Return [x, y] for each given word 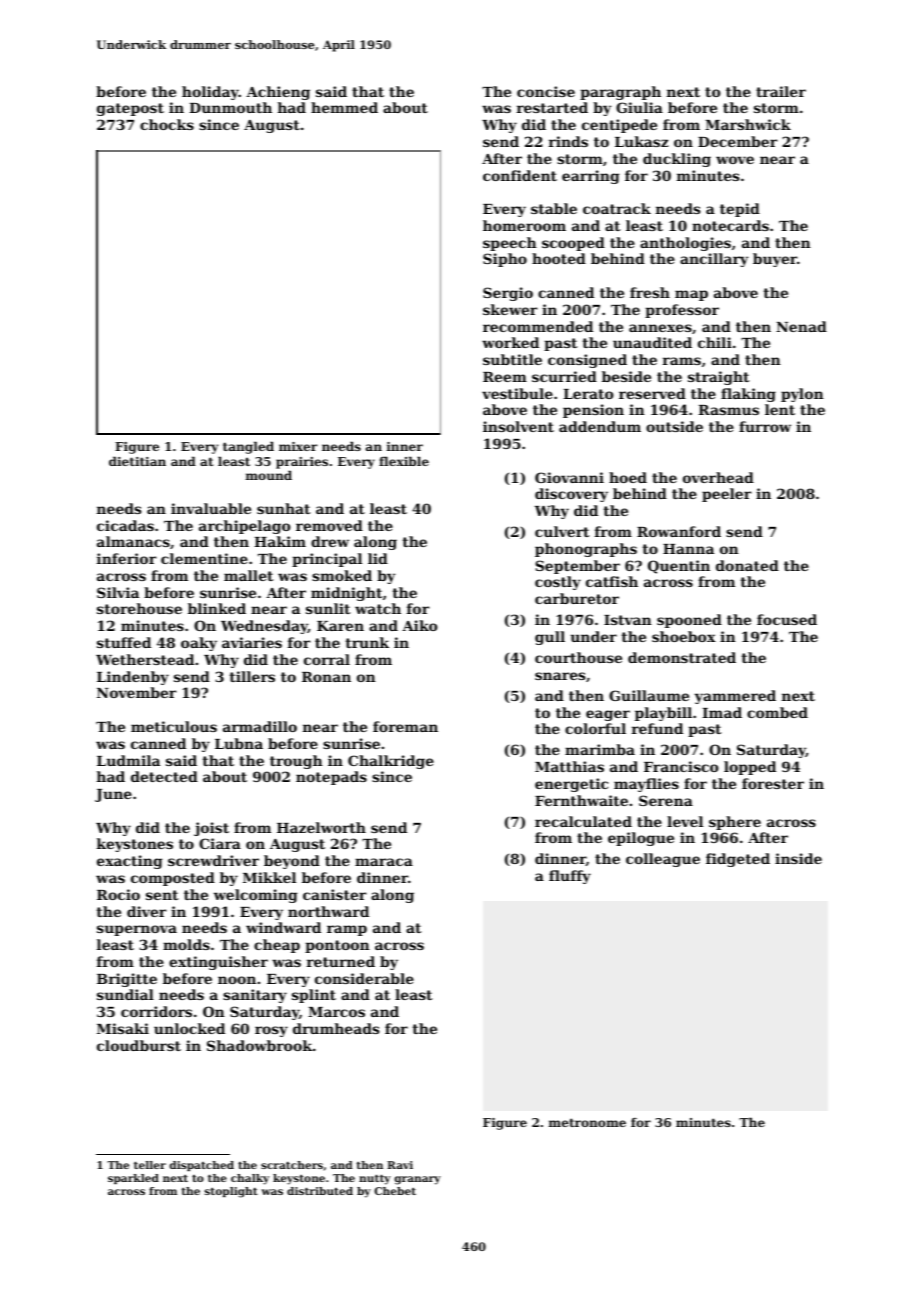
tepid [740, 210]
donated [747, 565]
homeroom [524, 225]
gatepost [130, 109]
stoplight [231, 1192]
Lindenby [133, 678]
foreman [405, 726]
